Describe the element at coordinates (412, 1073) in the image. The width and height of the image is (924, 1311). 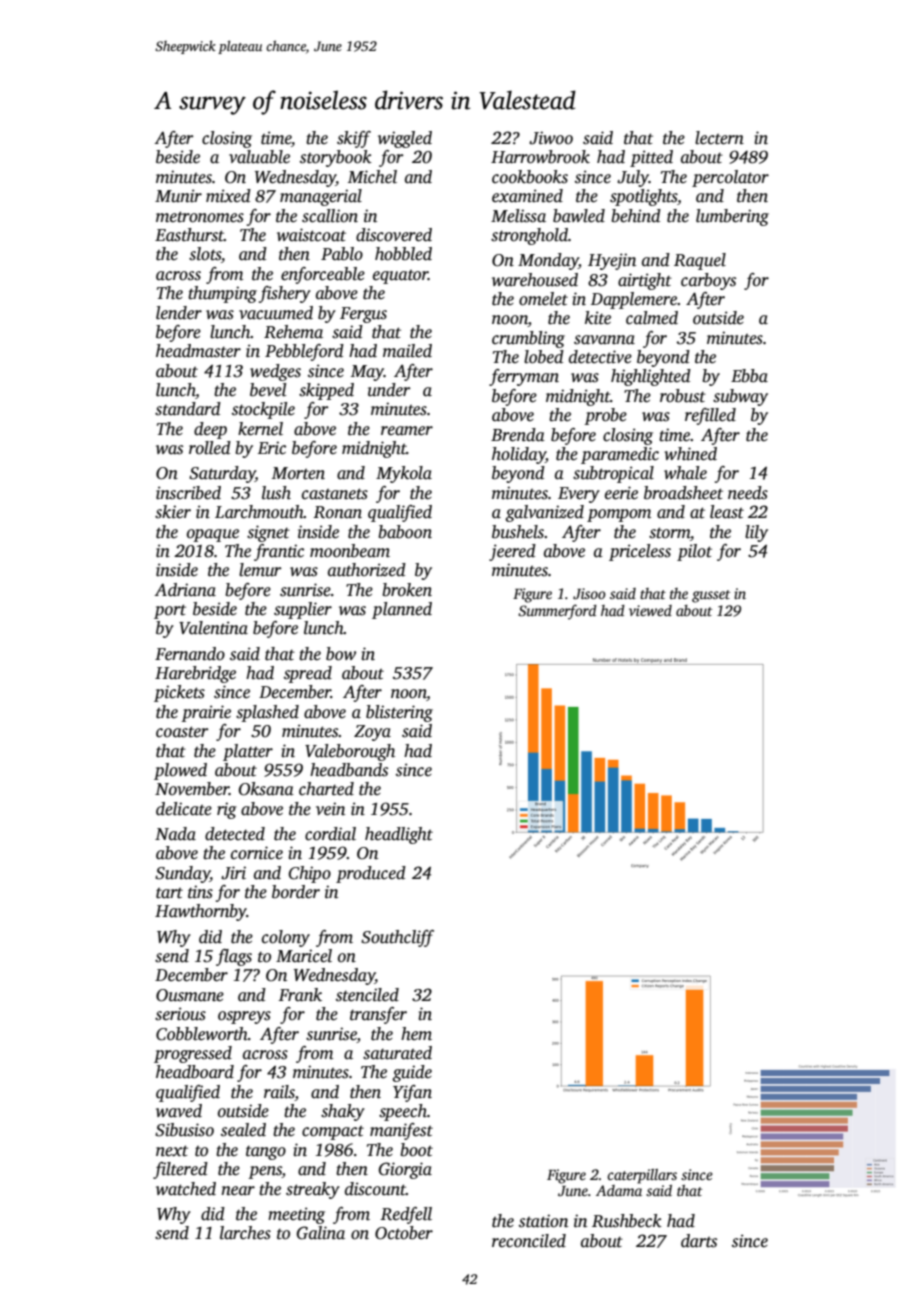
I see `guide` at that location.
